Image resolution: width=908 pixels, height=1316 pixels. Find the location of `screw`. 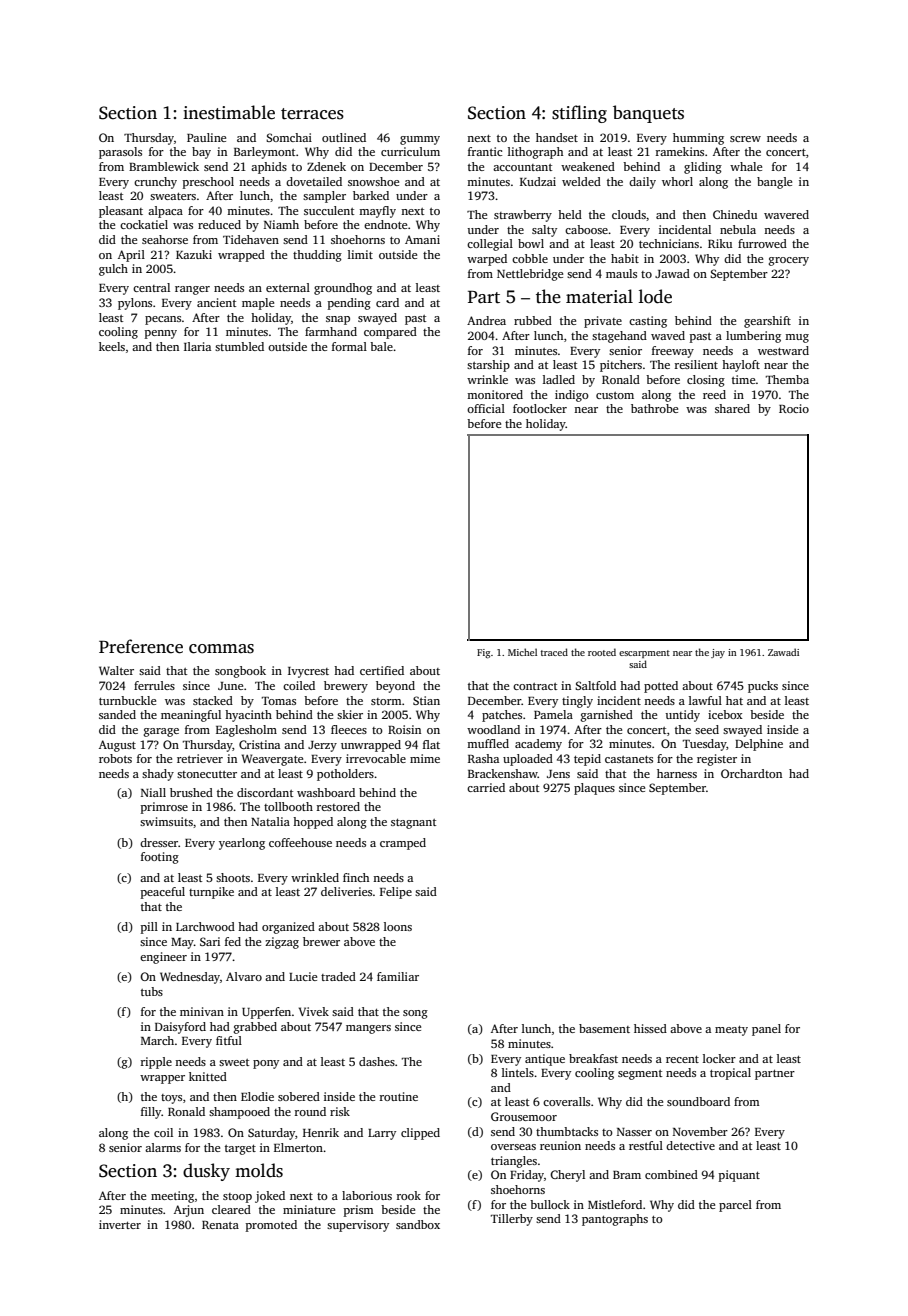

screw is located at coordinates (745, 139).
